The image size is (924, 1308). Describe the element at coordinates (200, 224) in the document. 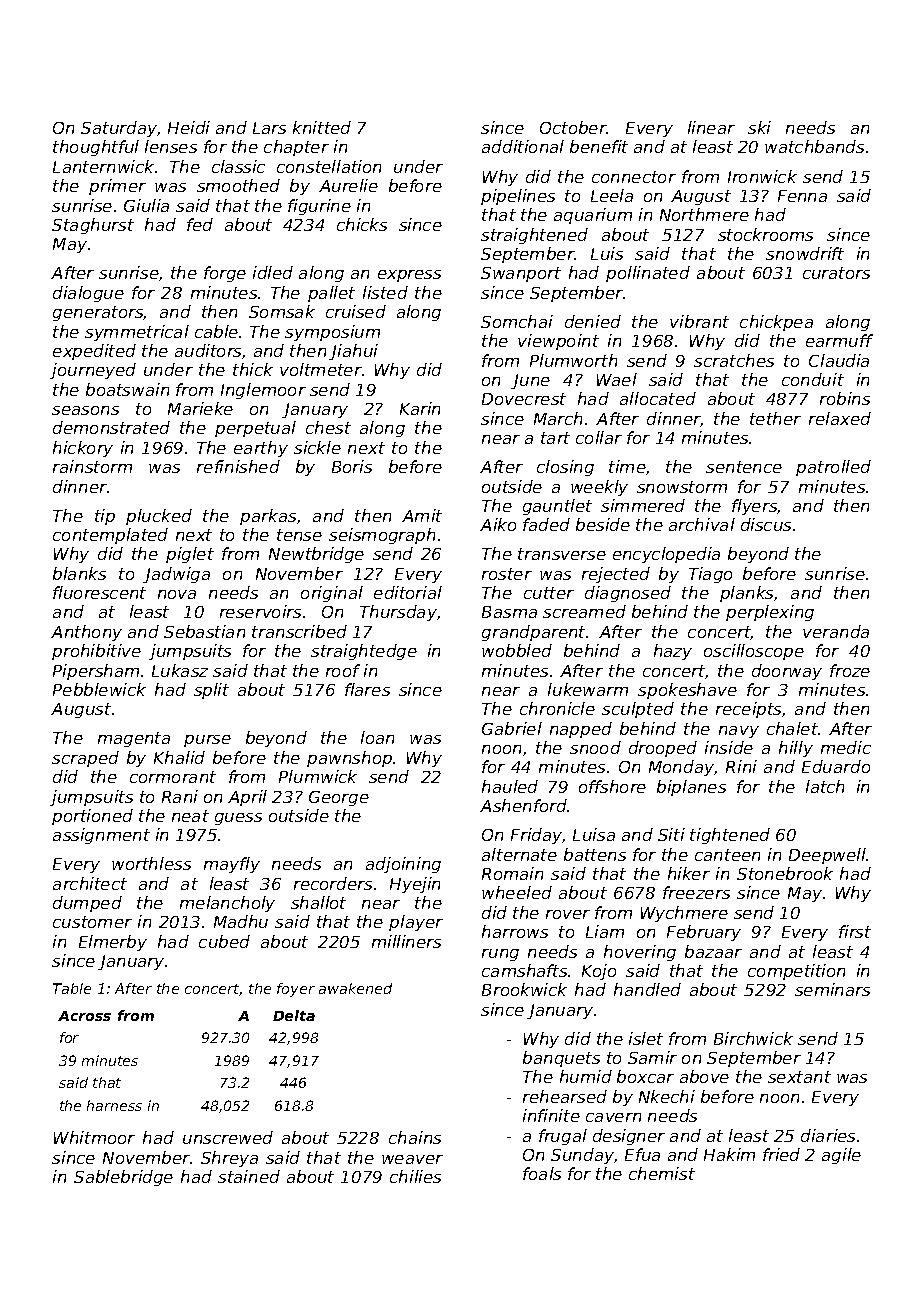

I see `fed` at that location.
